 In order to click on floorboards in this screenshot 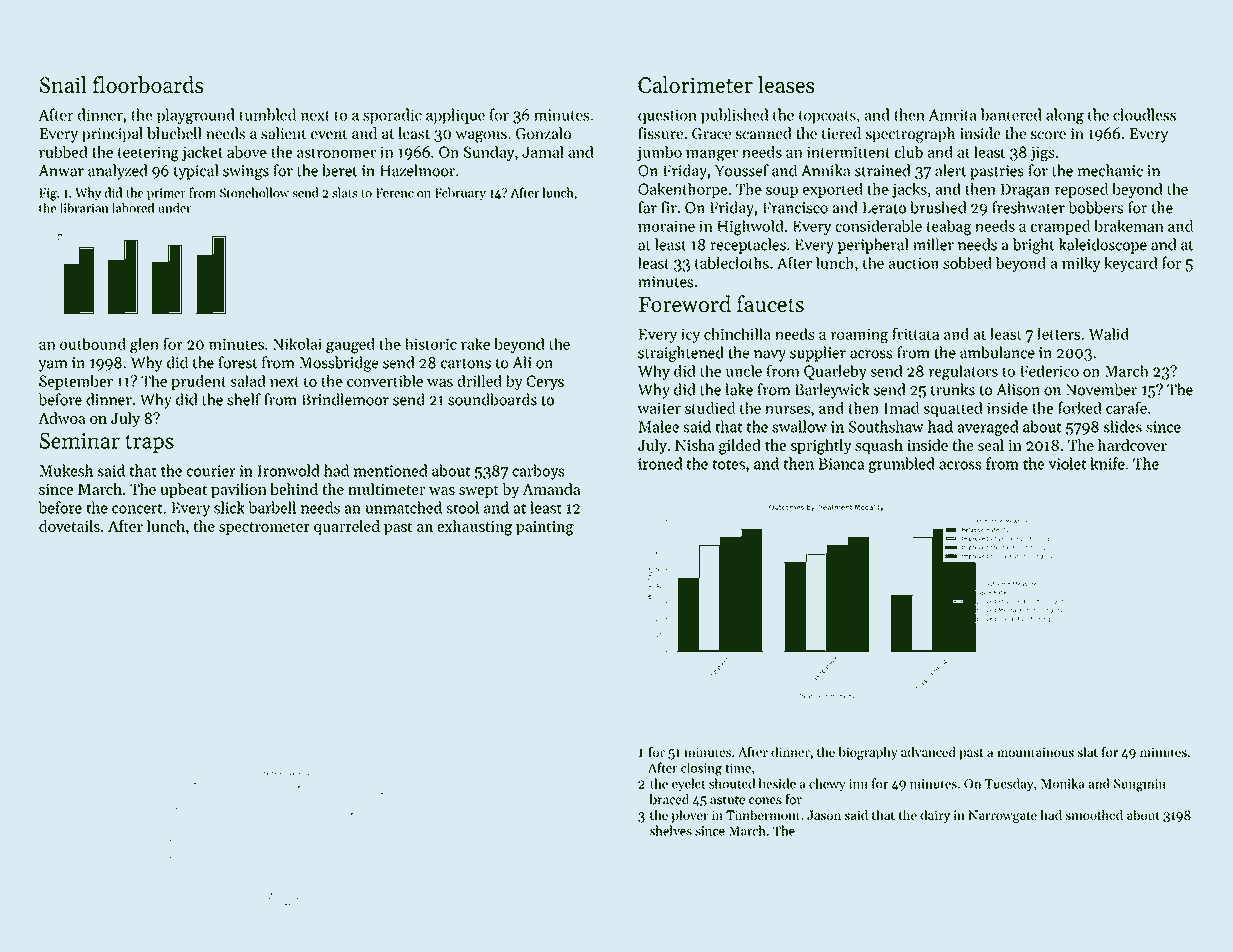, I will do `click(148, 84)`.
